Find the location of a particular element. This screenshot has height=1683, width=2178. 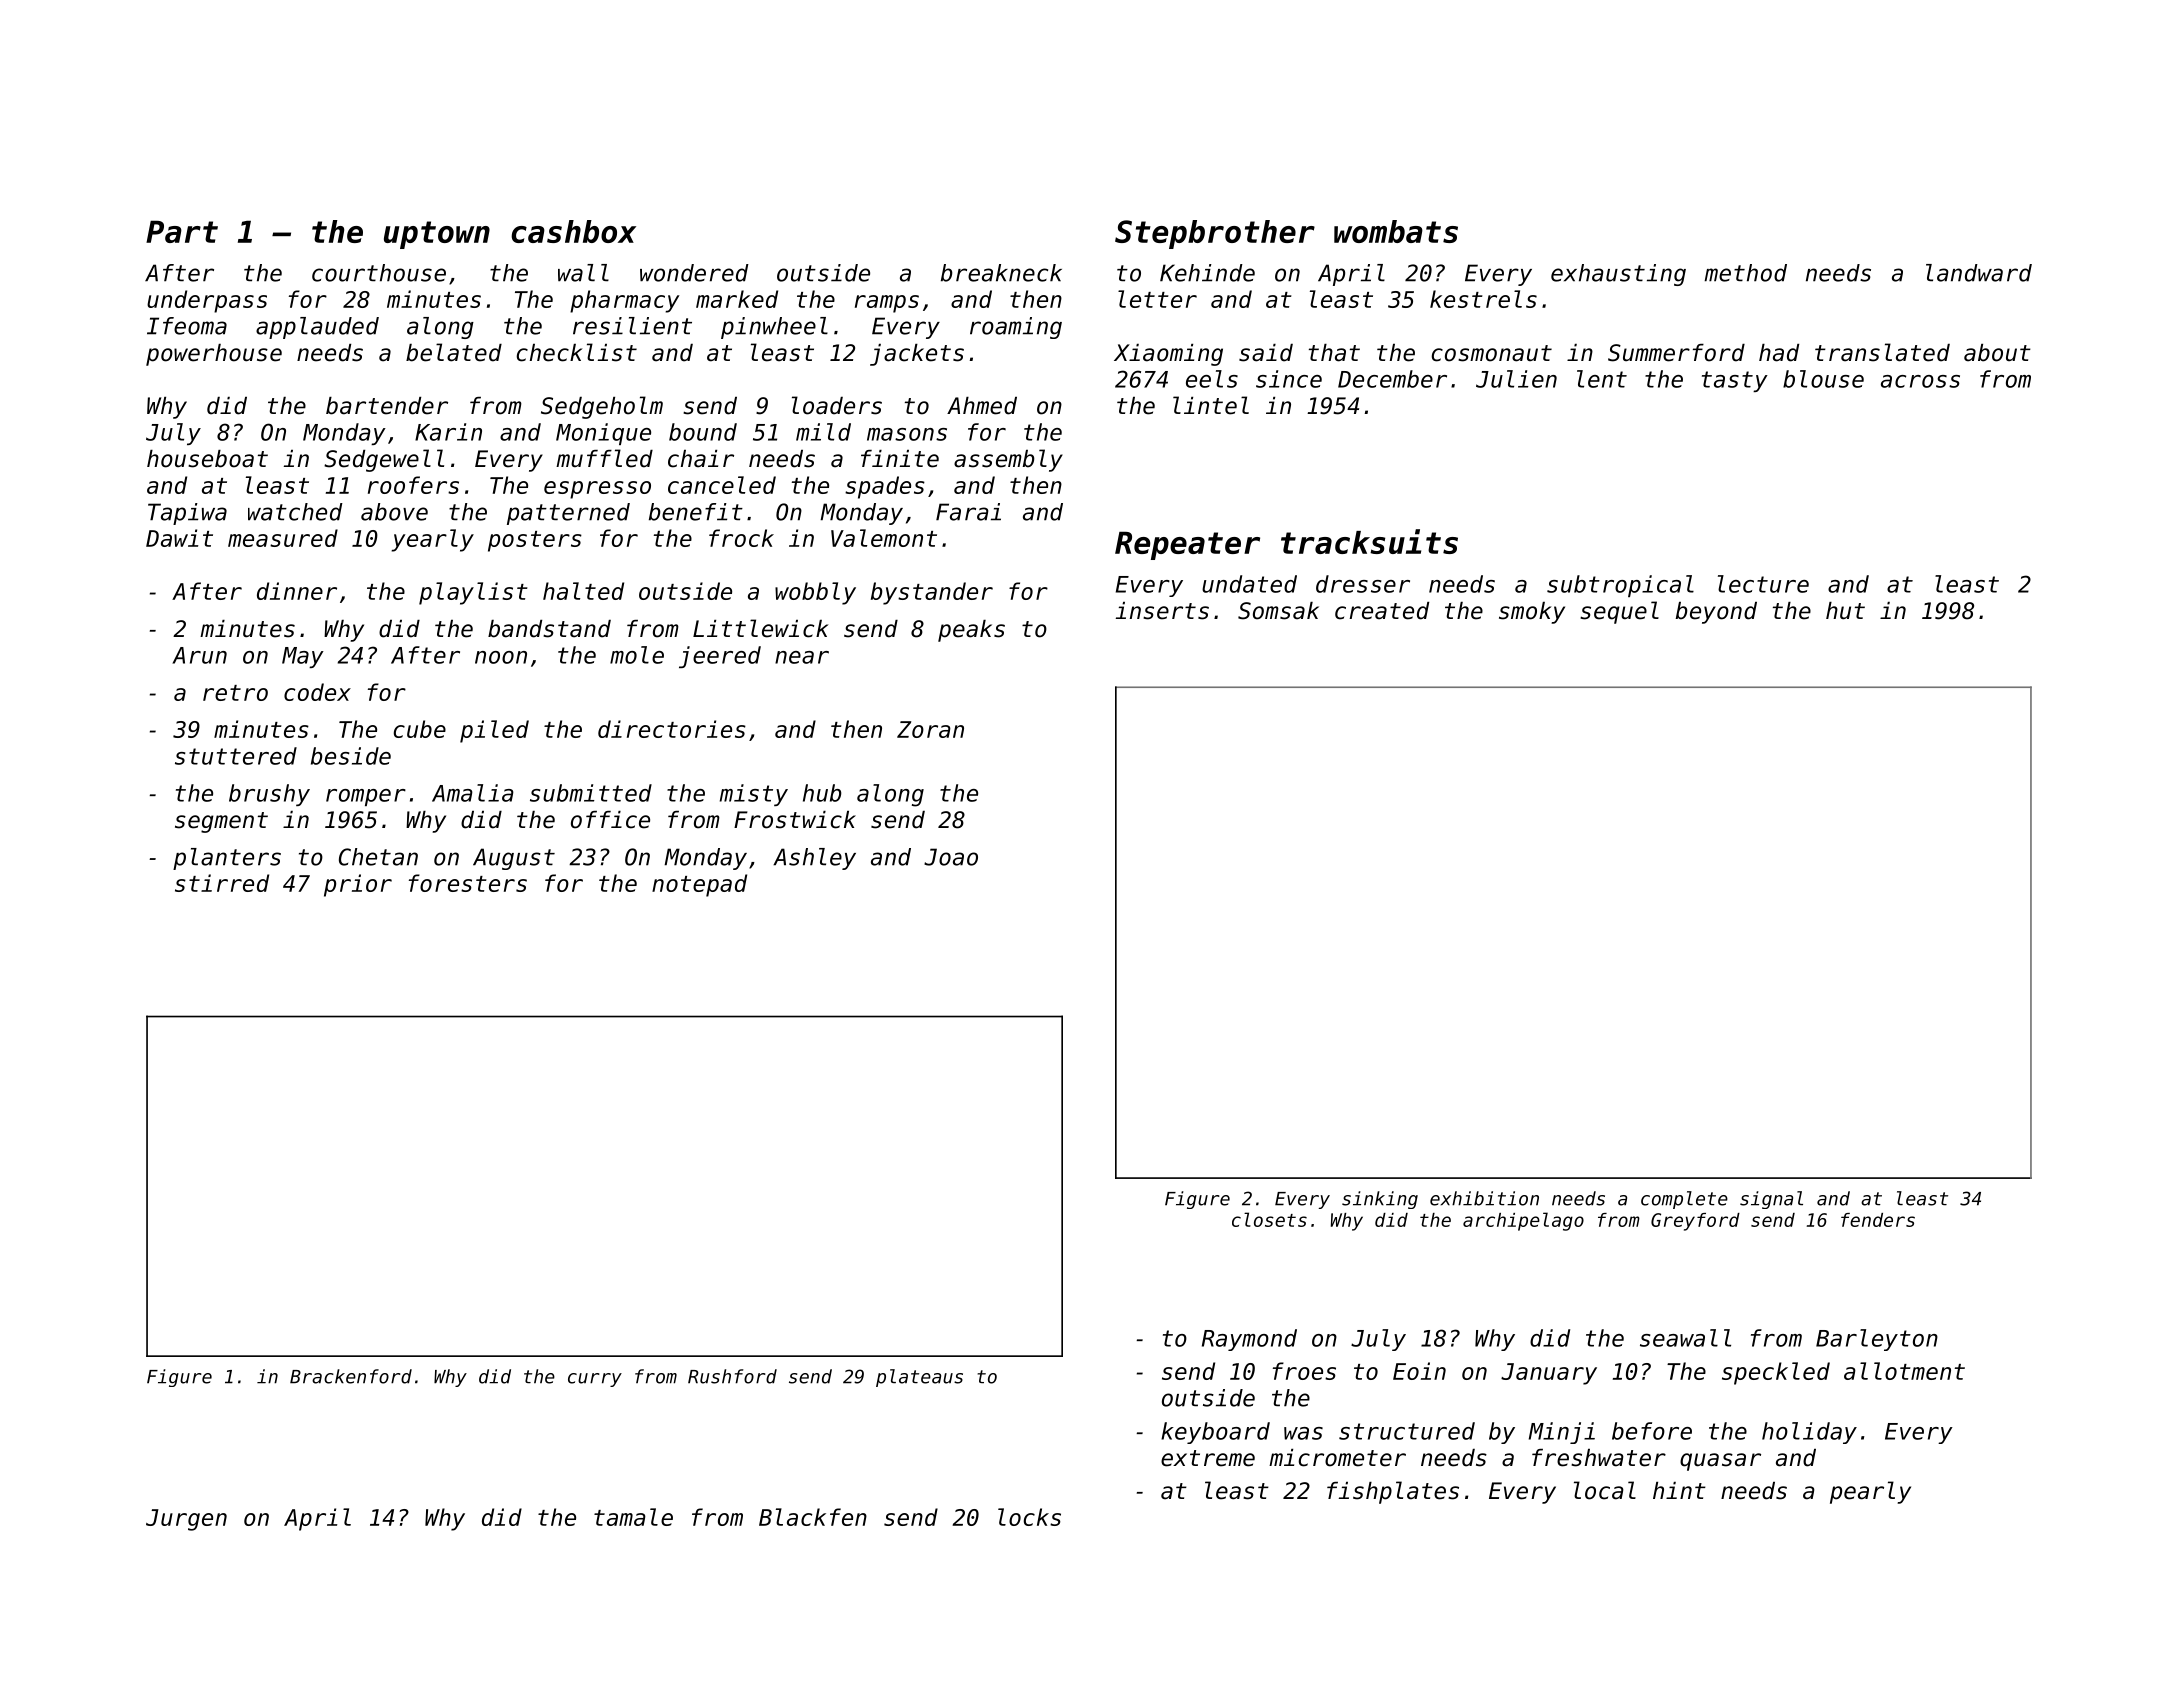

hut is located at coordinates (1845, 611).
